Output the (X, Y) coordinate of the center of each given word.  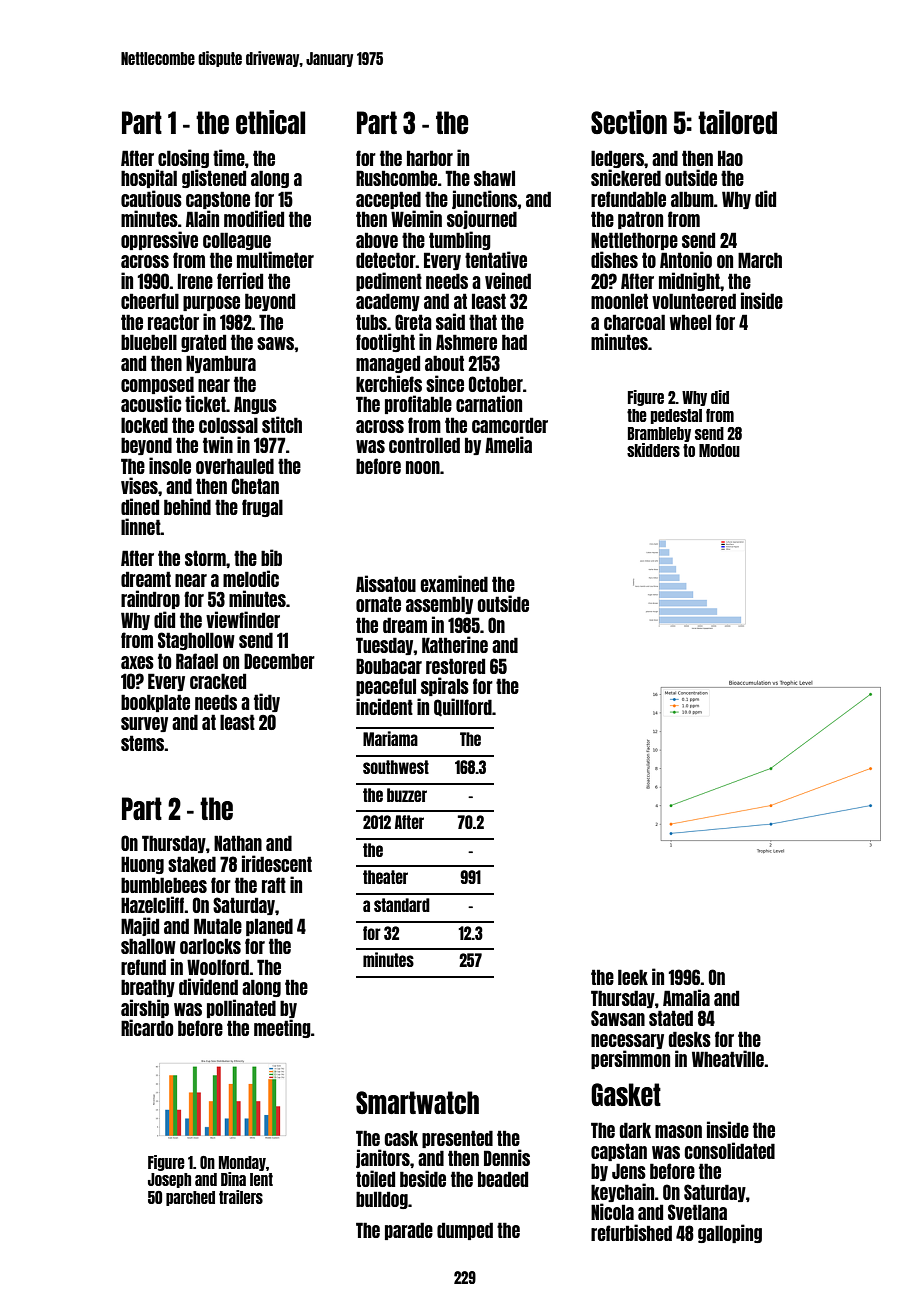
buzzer (407, 795)
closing (183, 158)
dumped (465, 1231)
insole (170, 465)
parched (190, 1198)
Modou (719, 450)
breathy (148, 988)
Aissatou (386, 583)
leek (633, 977)
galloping (730, 1233)
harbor (430, 158)
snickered (626, 177)
